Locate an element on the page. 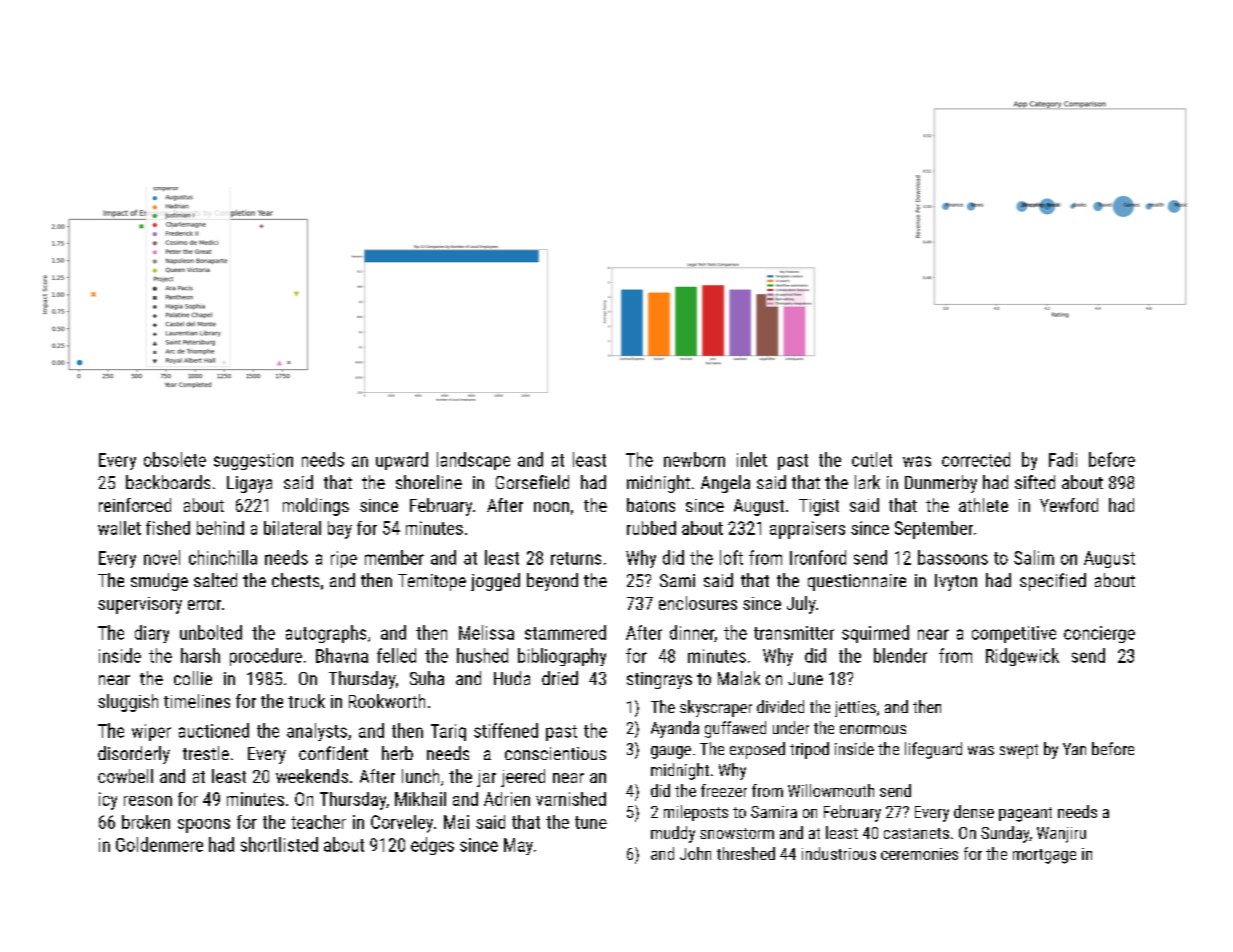  suggestion is located at coordinates (253, 461).
